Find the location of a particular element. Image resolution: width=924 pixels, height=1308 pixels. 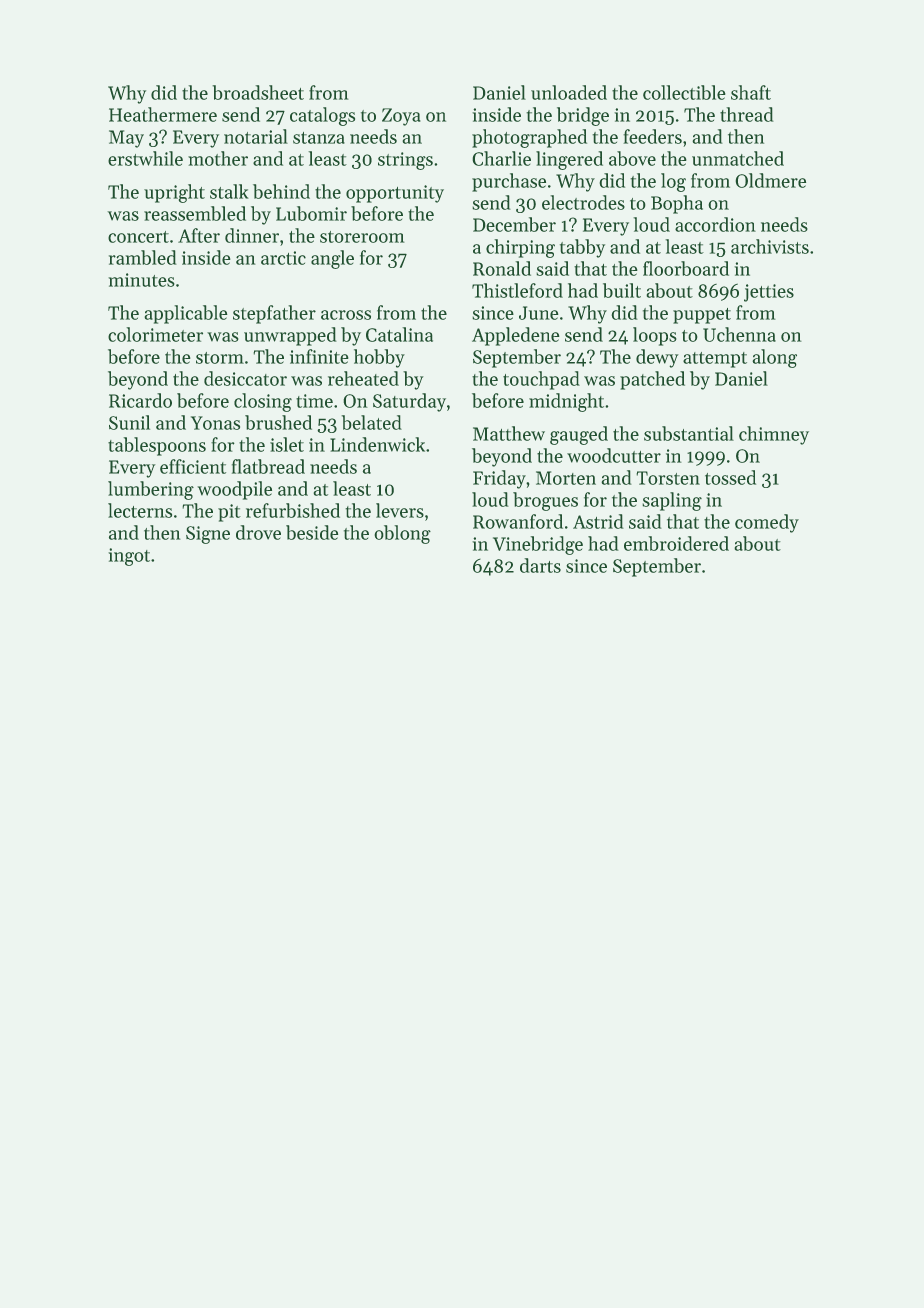

built is located at coordinates (622, 290).
